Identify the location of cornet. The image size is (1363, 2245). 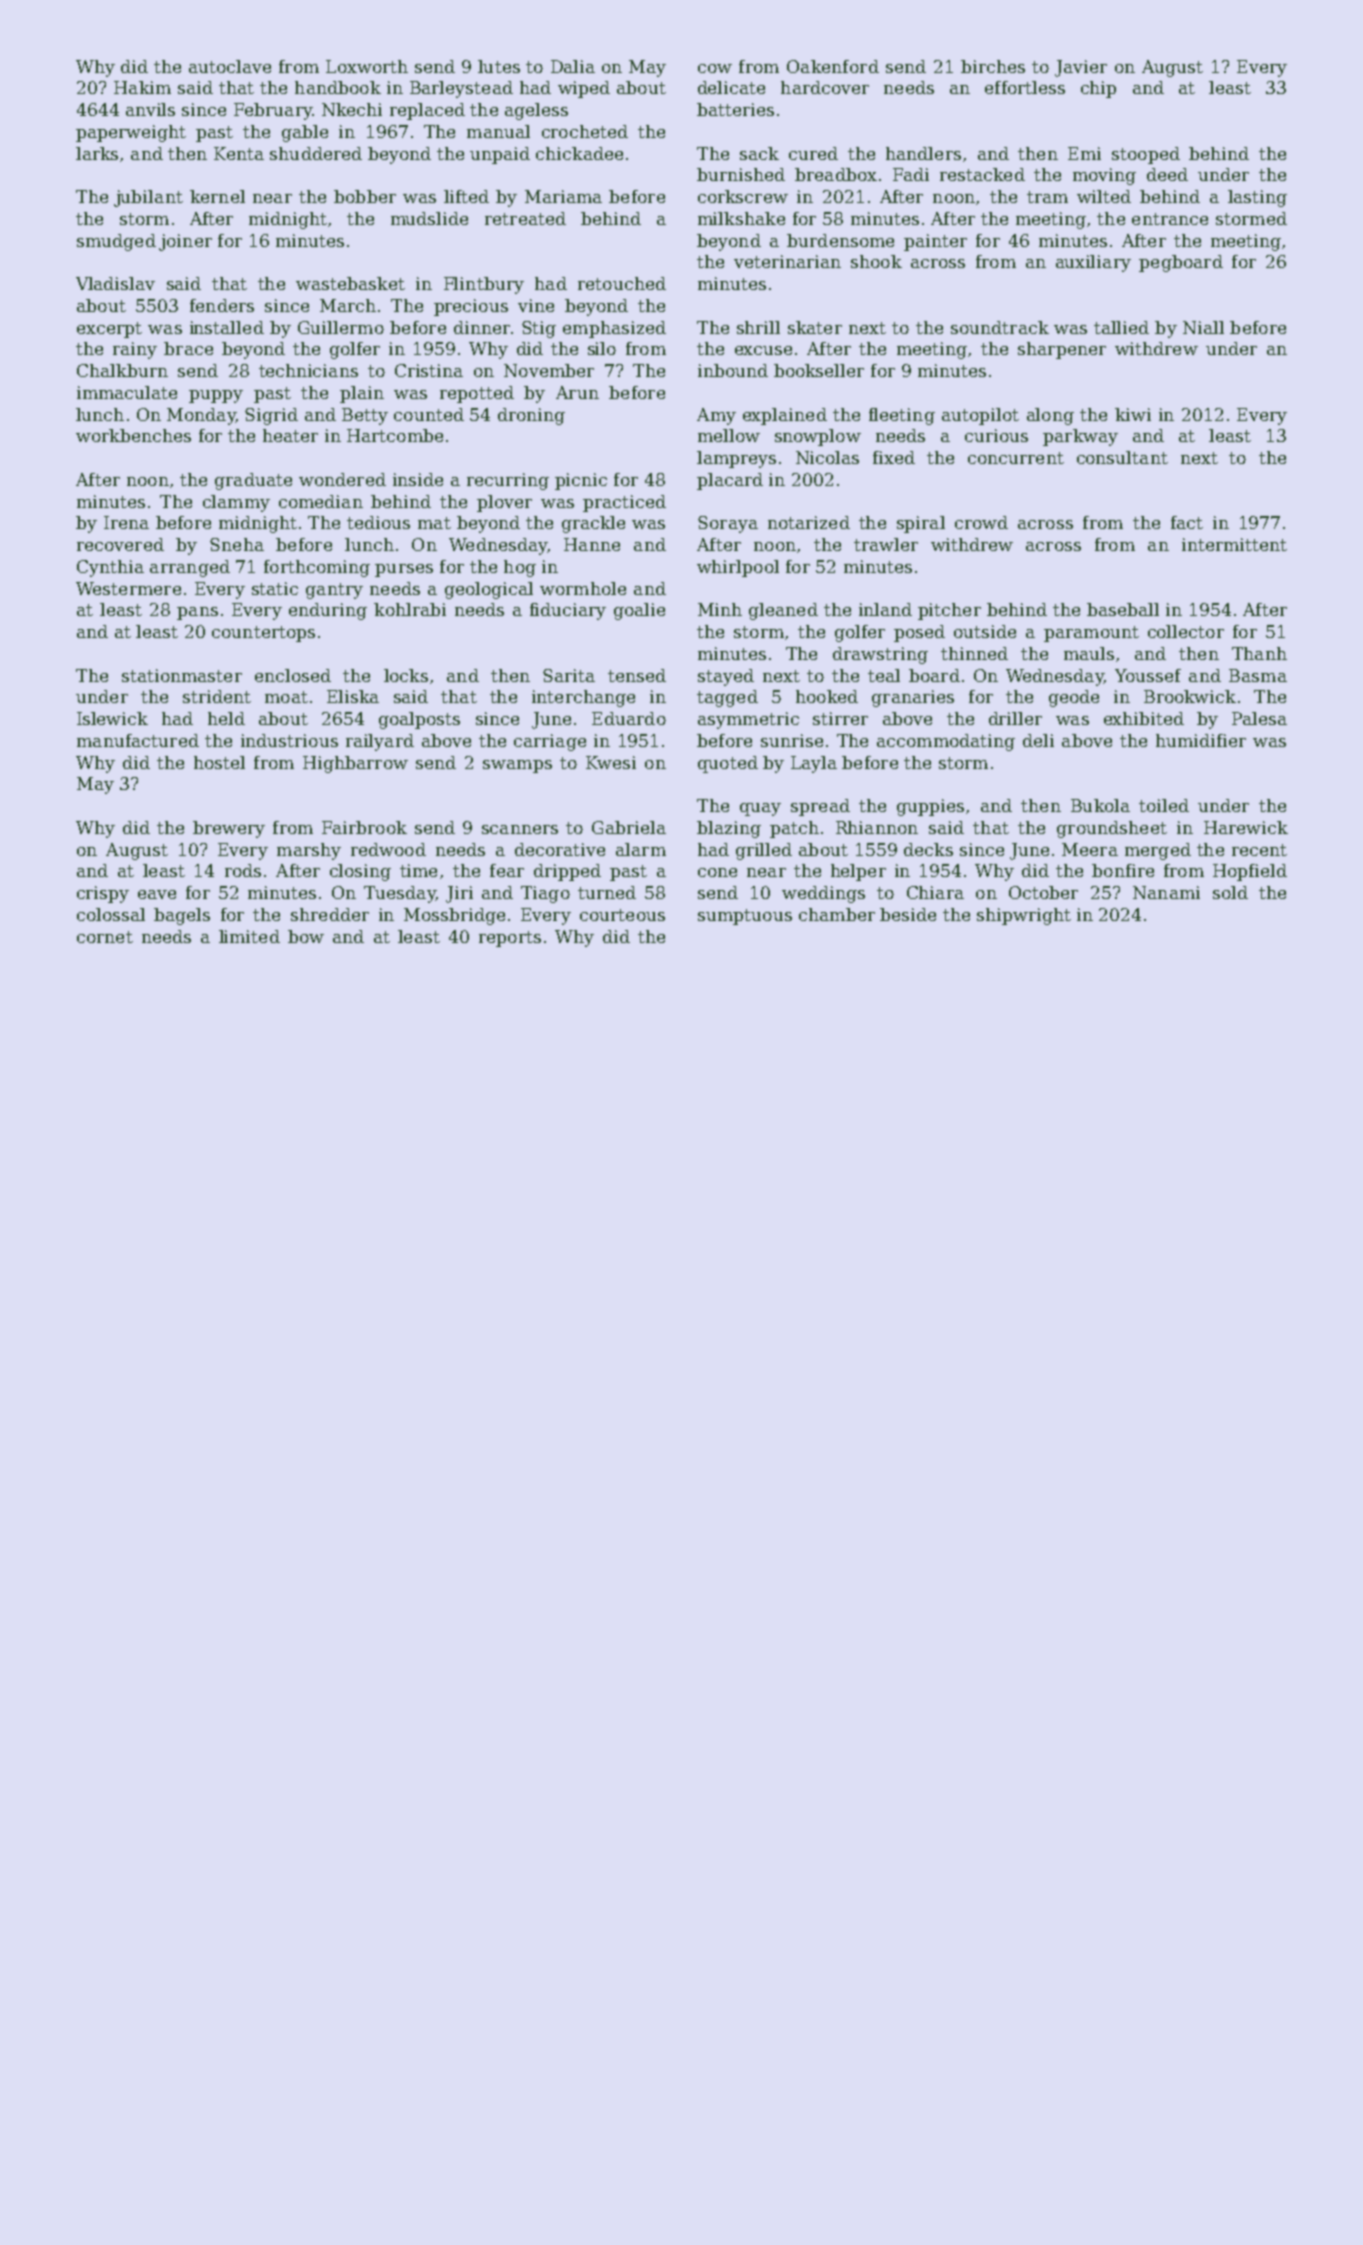
(105, 937).
